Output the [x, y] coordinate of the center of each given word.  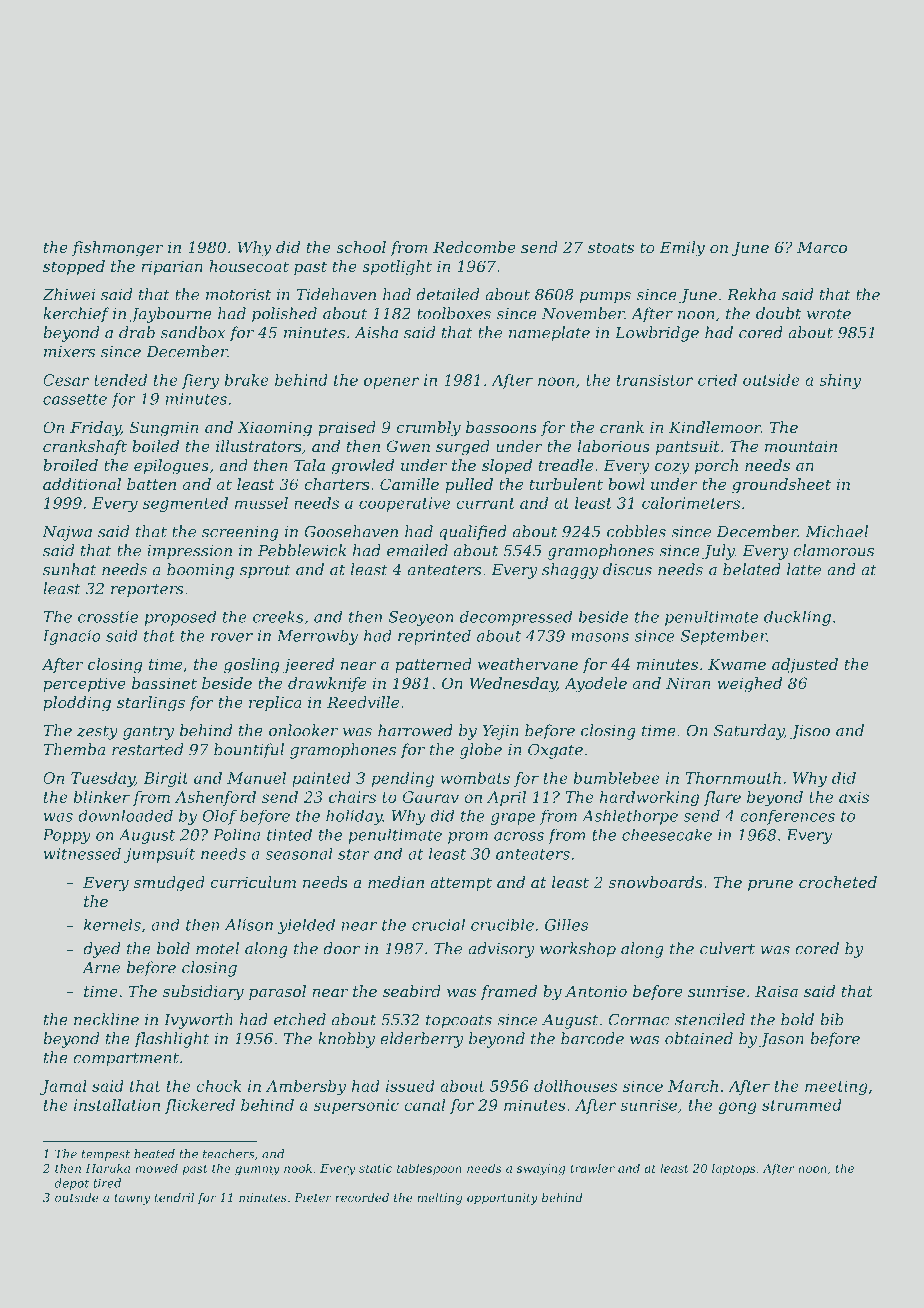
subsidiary [203, 993]
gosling [252, 666]
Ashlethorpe [630, 817]
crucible [502, 925]
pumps [605, 298]
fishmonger [117, 249]
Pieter [313, 1197]
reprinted [434, 637]
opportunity [502, 1199]
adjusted [805, 666]
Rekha [751, 294]
